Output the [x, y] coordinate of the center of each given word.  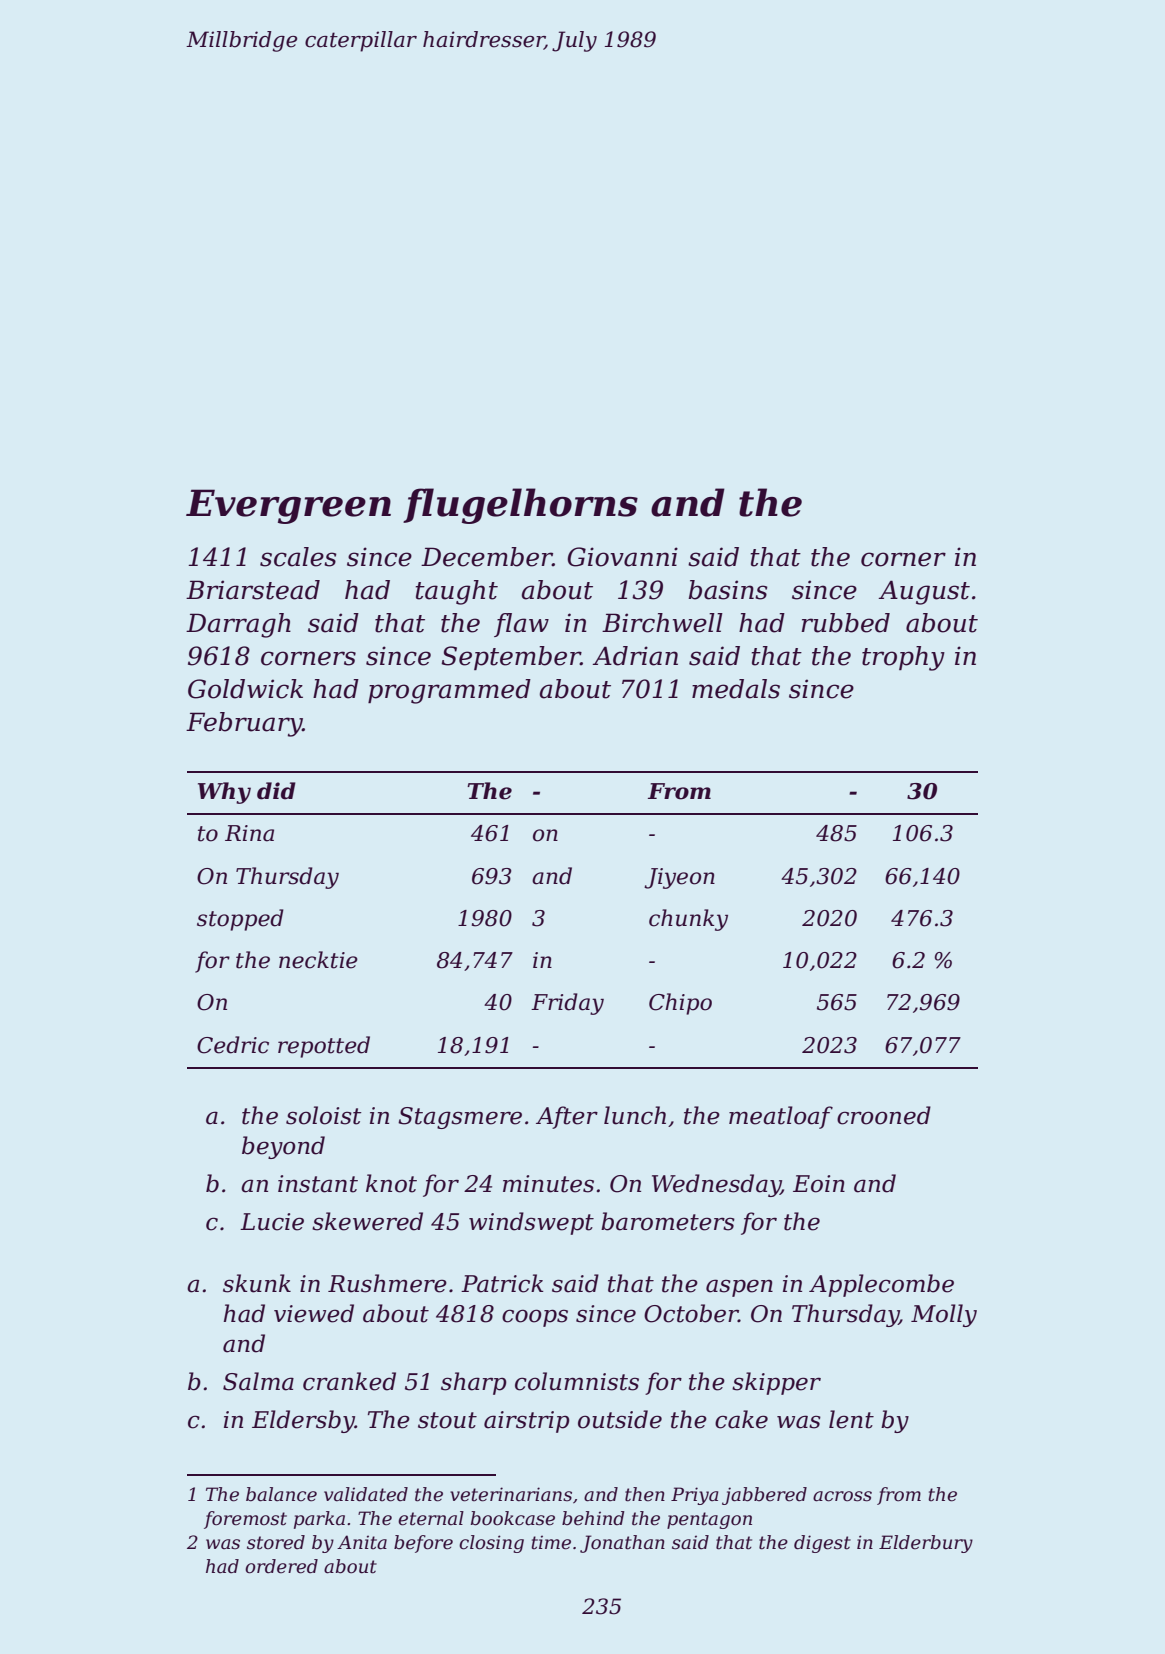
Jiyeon [679, 878]
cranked [349, 1381]
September [511, 658]
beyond [283, 1147]
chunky [688, 920]
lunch [635, 1115]
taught [457, 592]
